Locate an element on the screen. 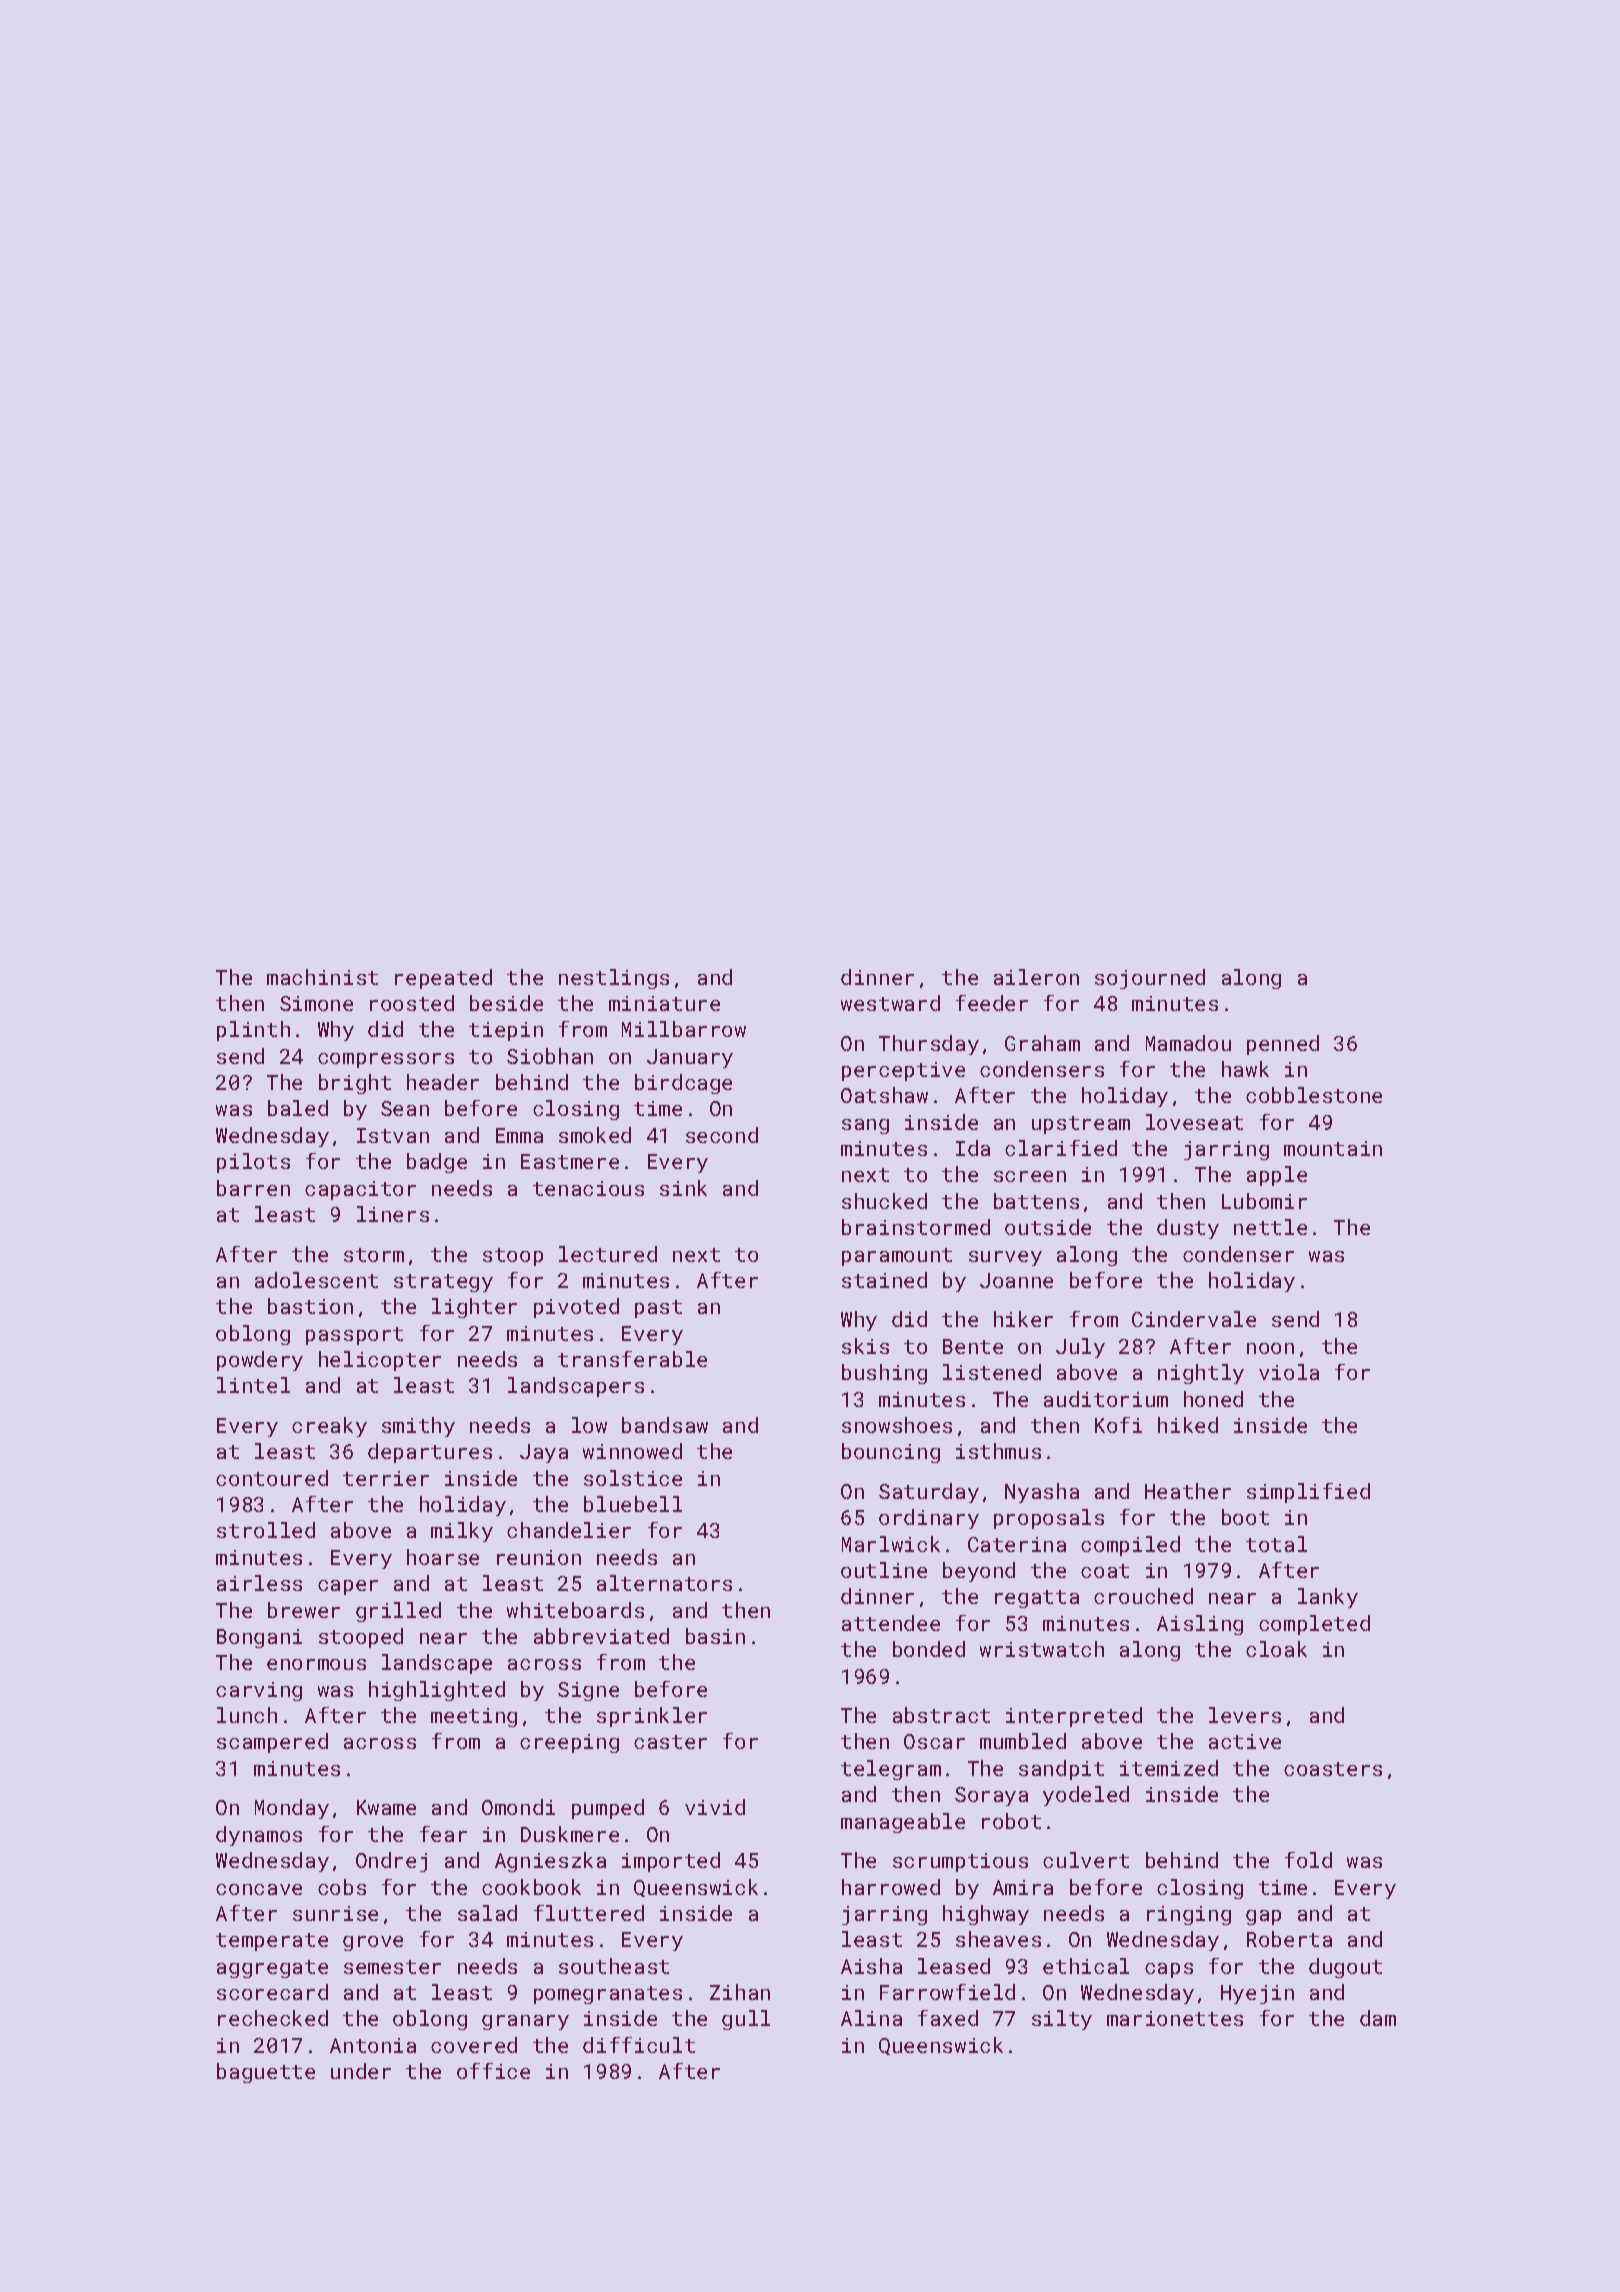 The height and width of the screenshot is (2292, 1620). miniature is located at coordinates (664, 1003).
